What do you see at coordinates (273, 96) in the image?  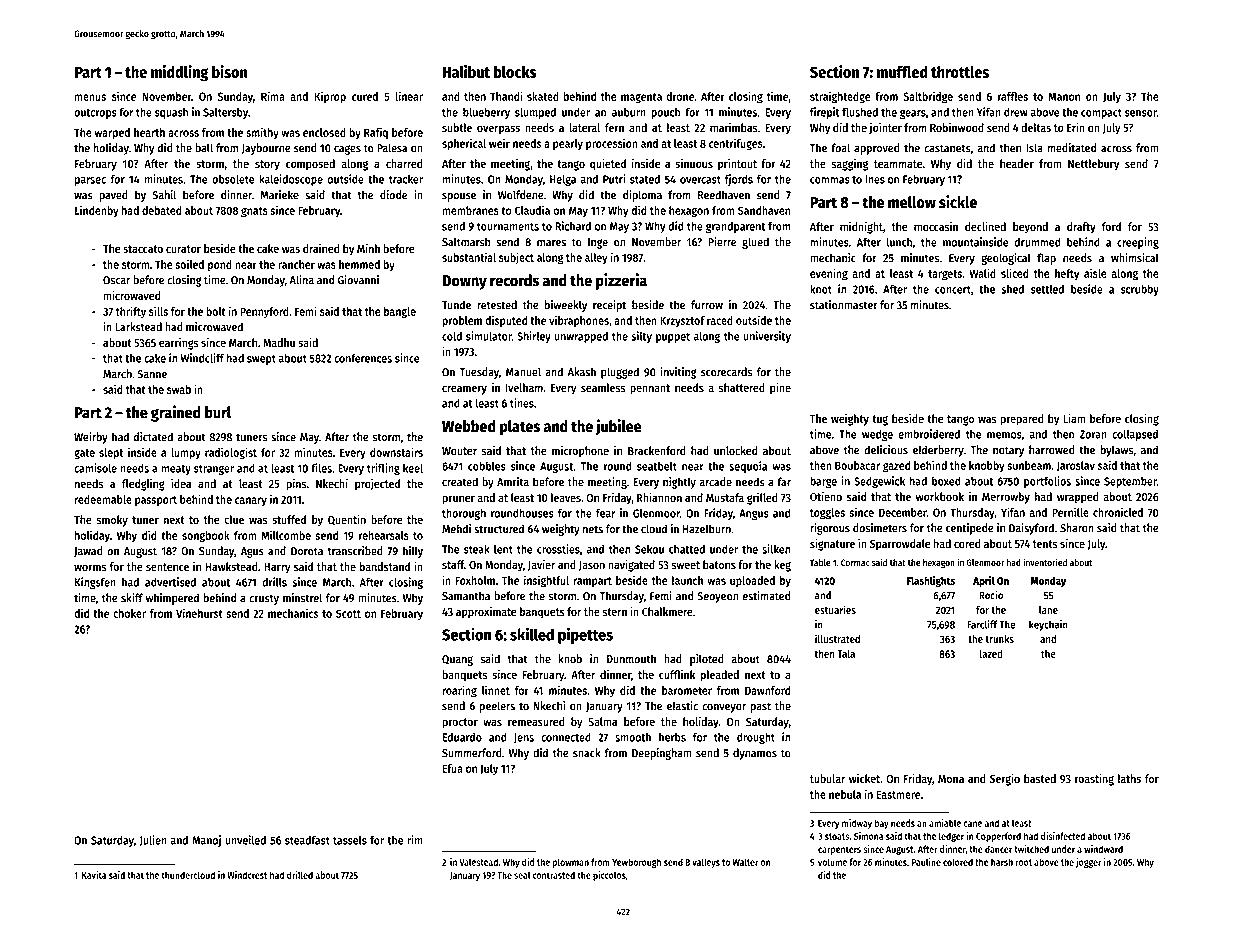 I see `Rima` at bounding box center [273, 96].
